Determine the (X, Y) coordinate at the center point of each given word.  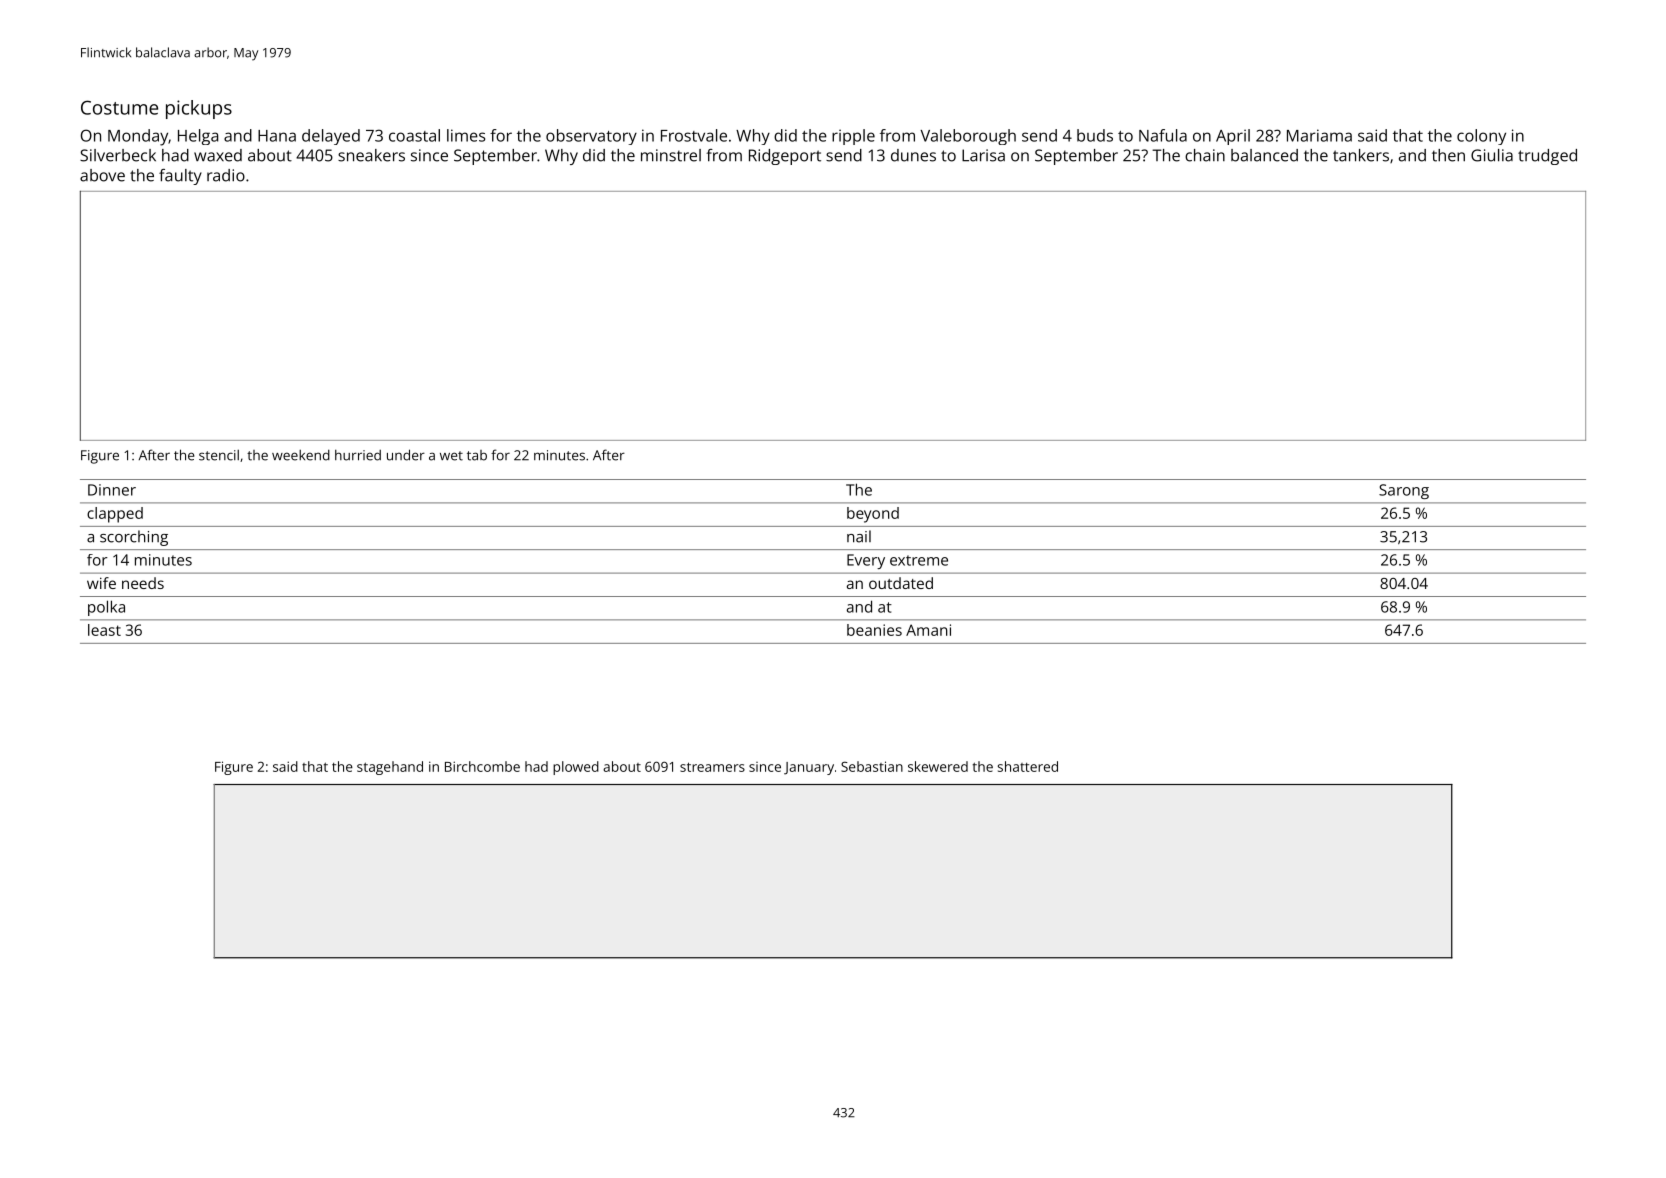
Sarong (1404, 491)
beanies (874, 630)
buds (1095, 135)
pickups (199, 109)
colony (1481, 137)
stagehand (390, 768)
